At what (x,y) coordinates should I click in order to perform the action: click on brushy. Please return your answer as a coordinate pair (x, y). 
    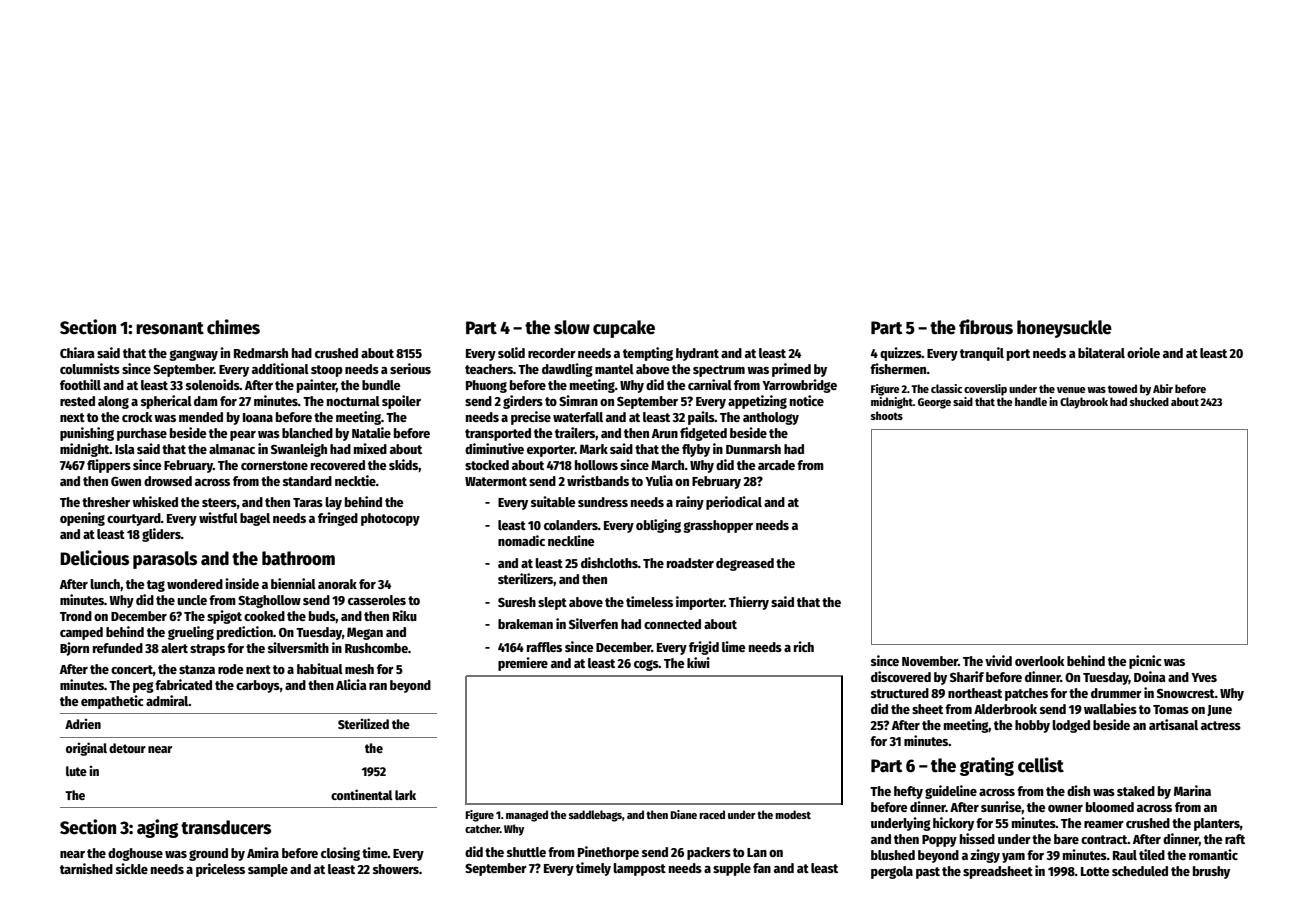
    Looking at the image, I should click on (1211, 872).
